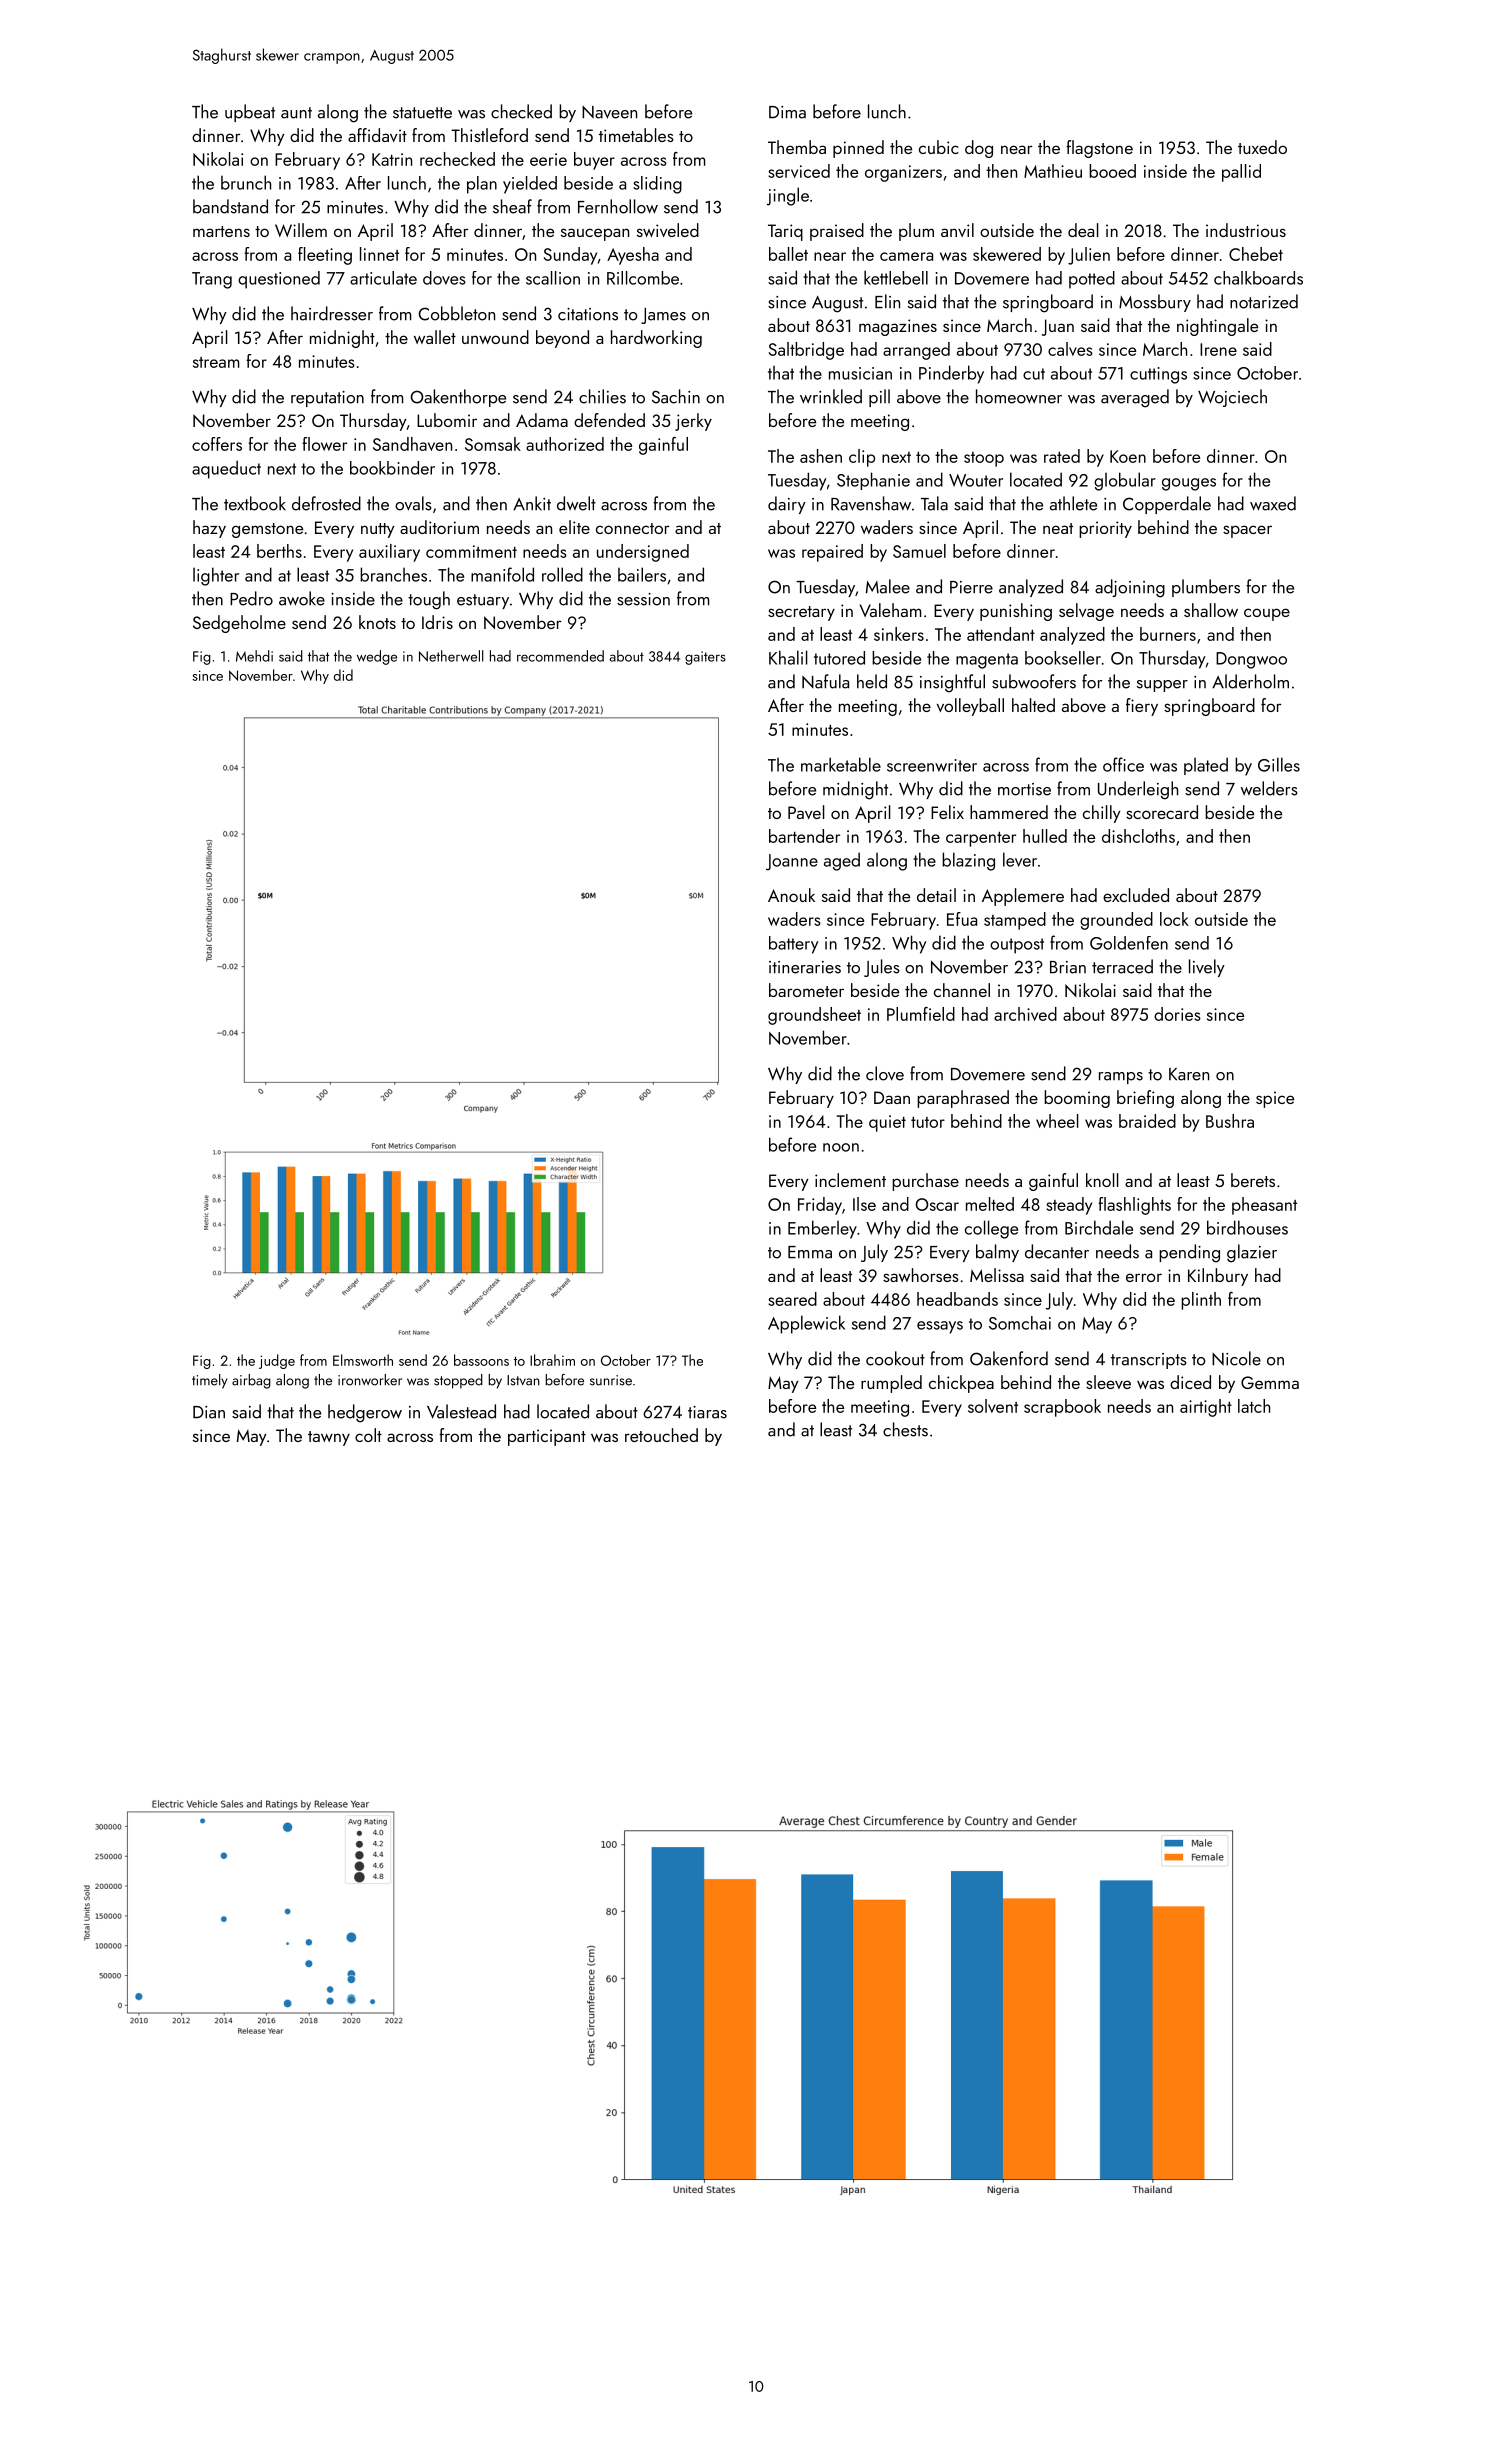 The height and width of the document is (2464, 1496). Describe the element at coordinates (891, 1384) in the document. I see `rumpled` at that location.
